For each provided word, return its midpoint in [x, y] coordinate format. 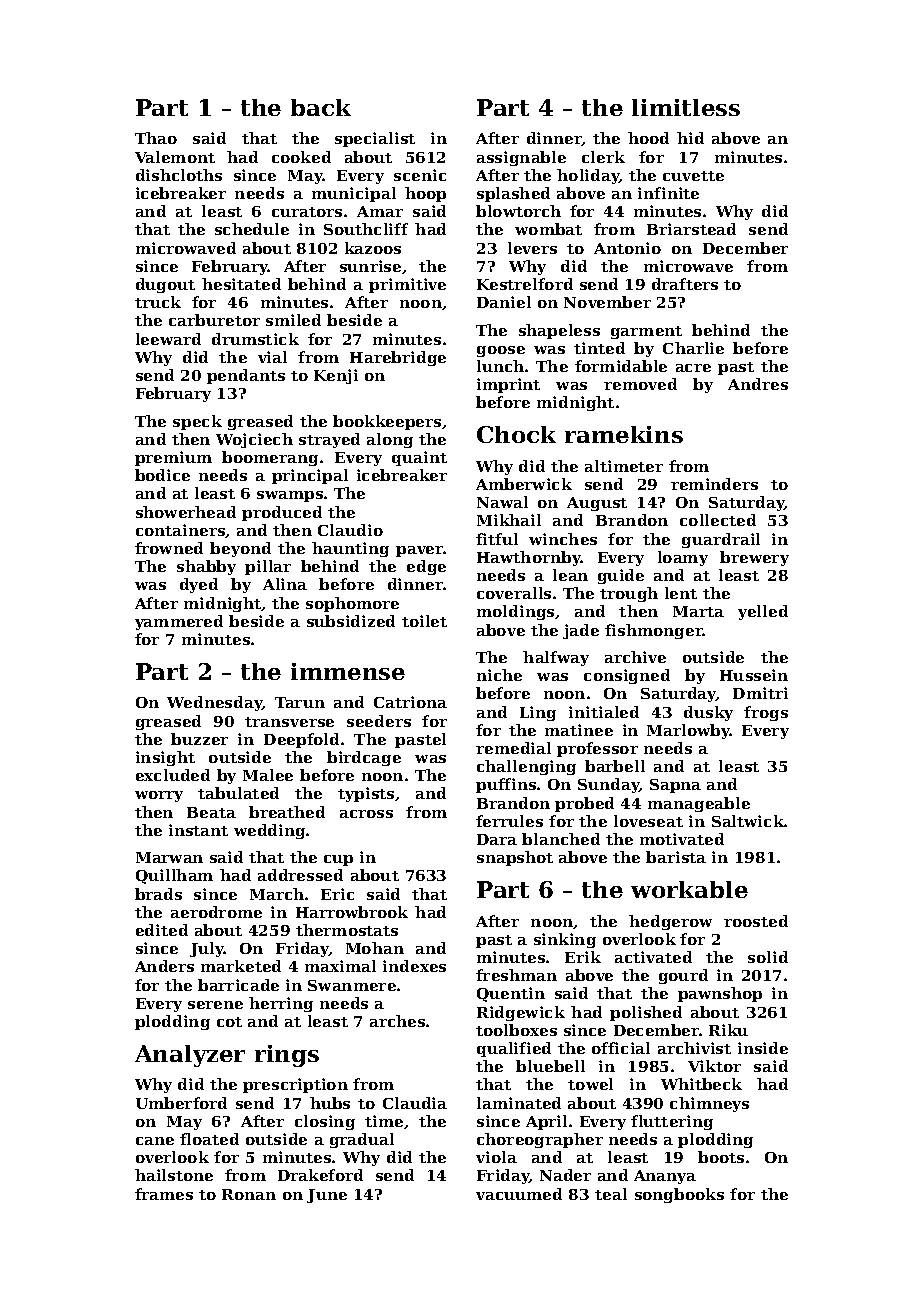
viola [496, 1157]
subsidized [351, 621]
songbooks [679, 1195]
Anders [164, 966]
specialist [375, 139]
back [321, 107]
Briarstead [691, 229]
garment [646, 332]
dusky [708, 713]
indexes [414, 966]
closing [325, 1122]
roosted [756, 921]
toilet [424, 621]
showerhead [186, 512]
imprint [508, 385]
